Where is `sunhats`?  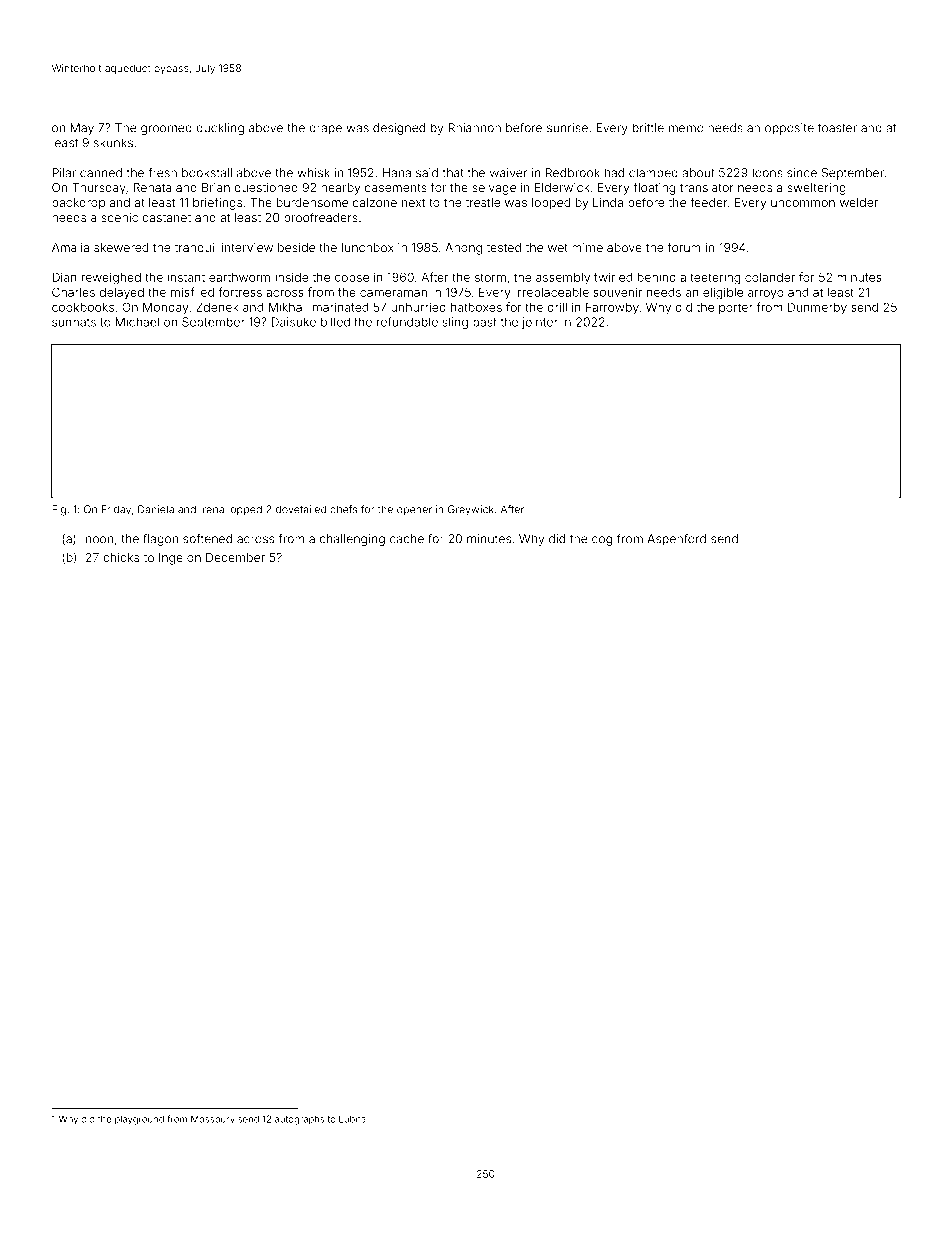 sunhats is located at coordinates (74, 322).
